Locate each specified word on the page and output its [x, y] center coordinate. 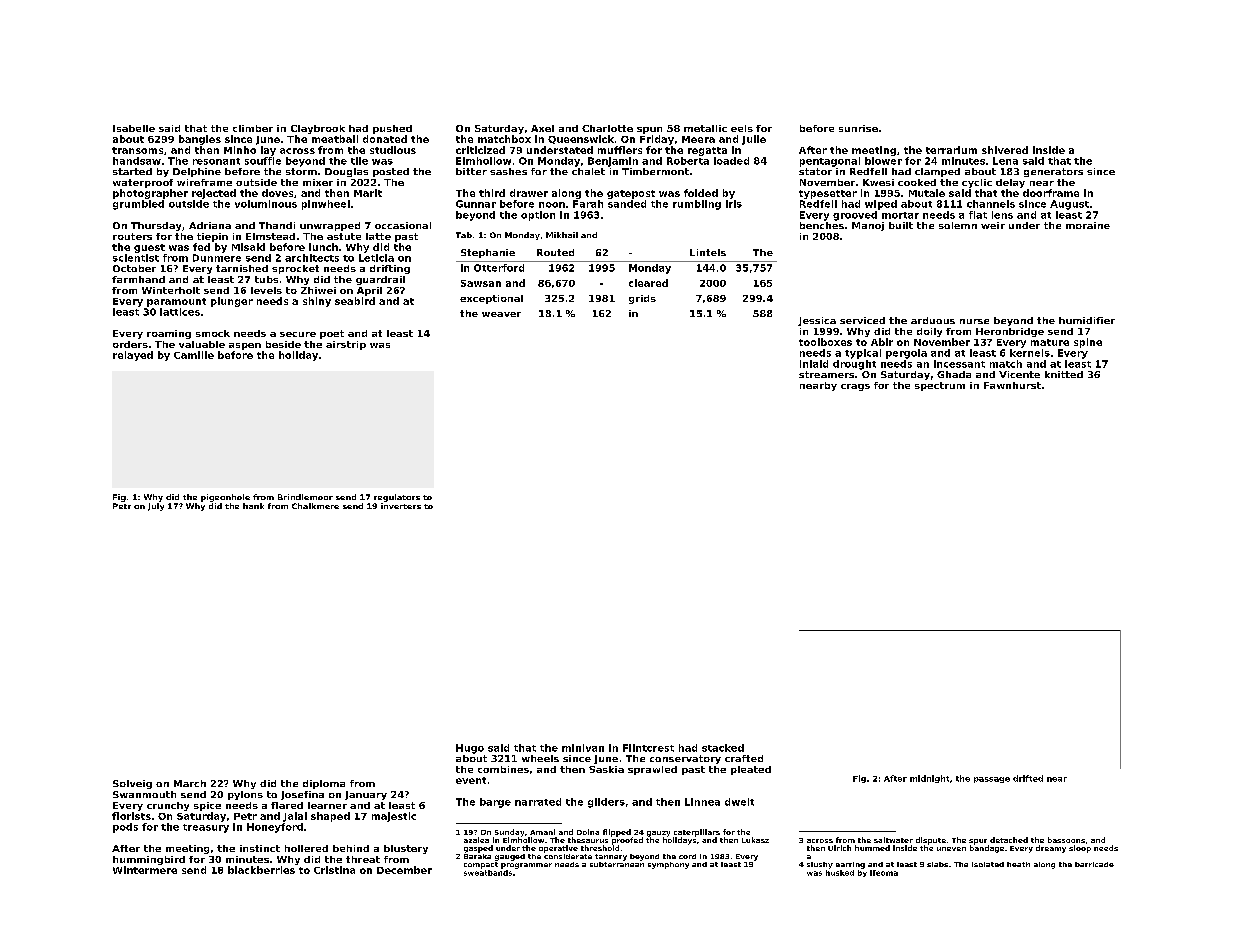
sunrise [858, 128]
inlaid [814, 364]
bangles [200, 140]
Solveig [132, 784]
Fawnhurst [1012, 385]
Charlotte [607, 128]
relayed [133, 356]
